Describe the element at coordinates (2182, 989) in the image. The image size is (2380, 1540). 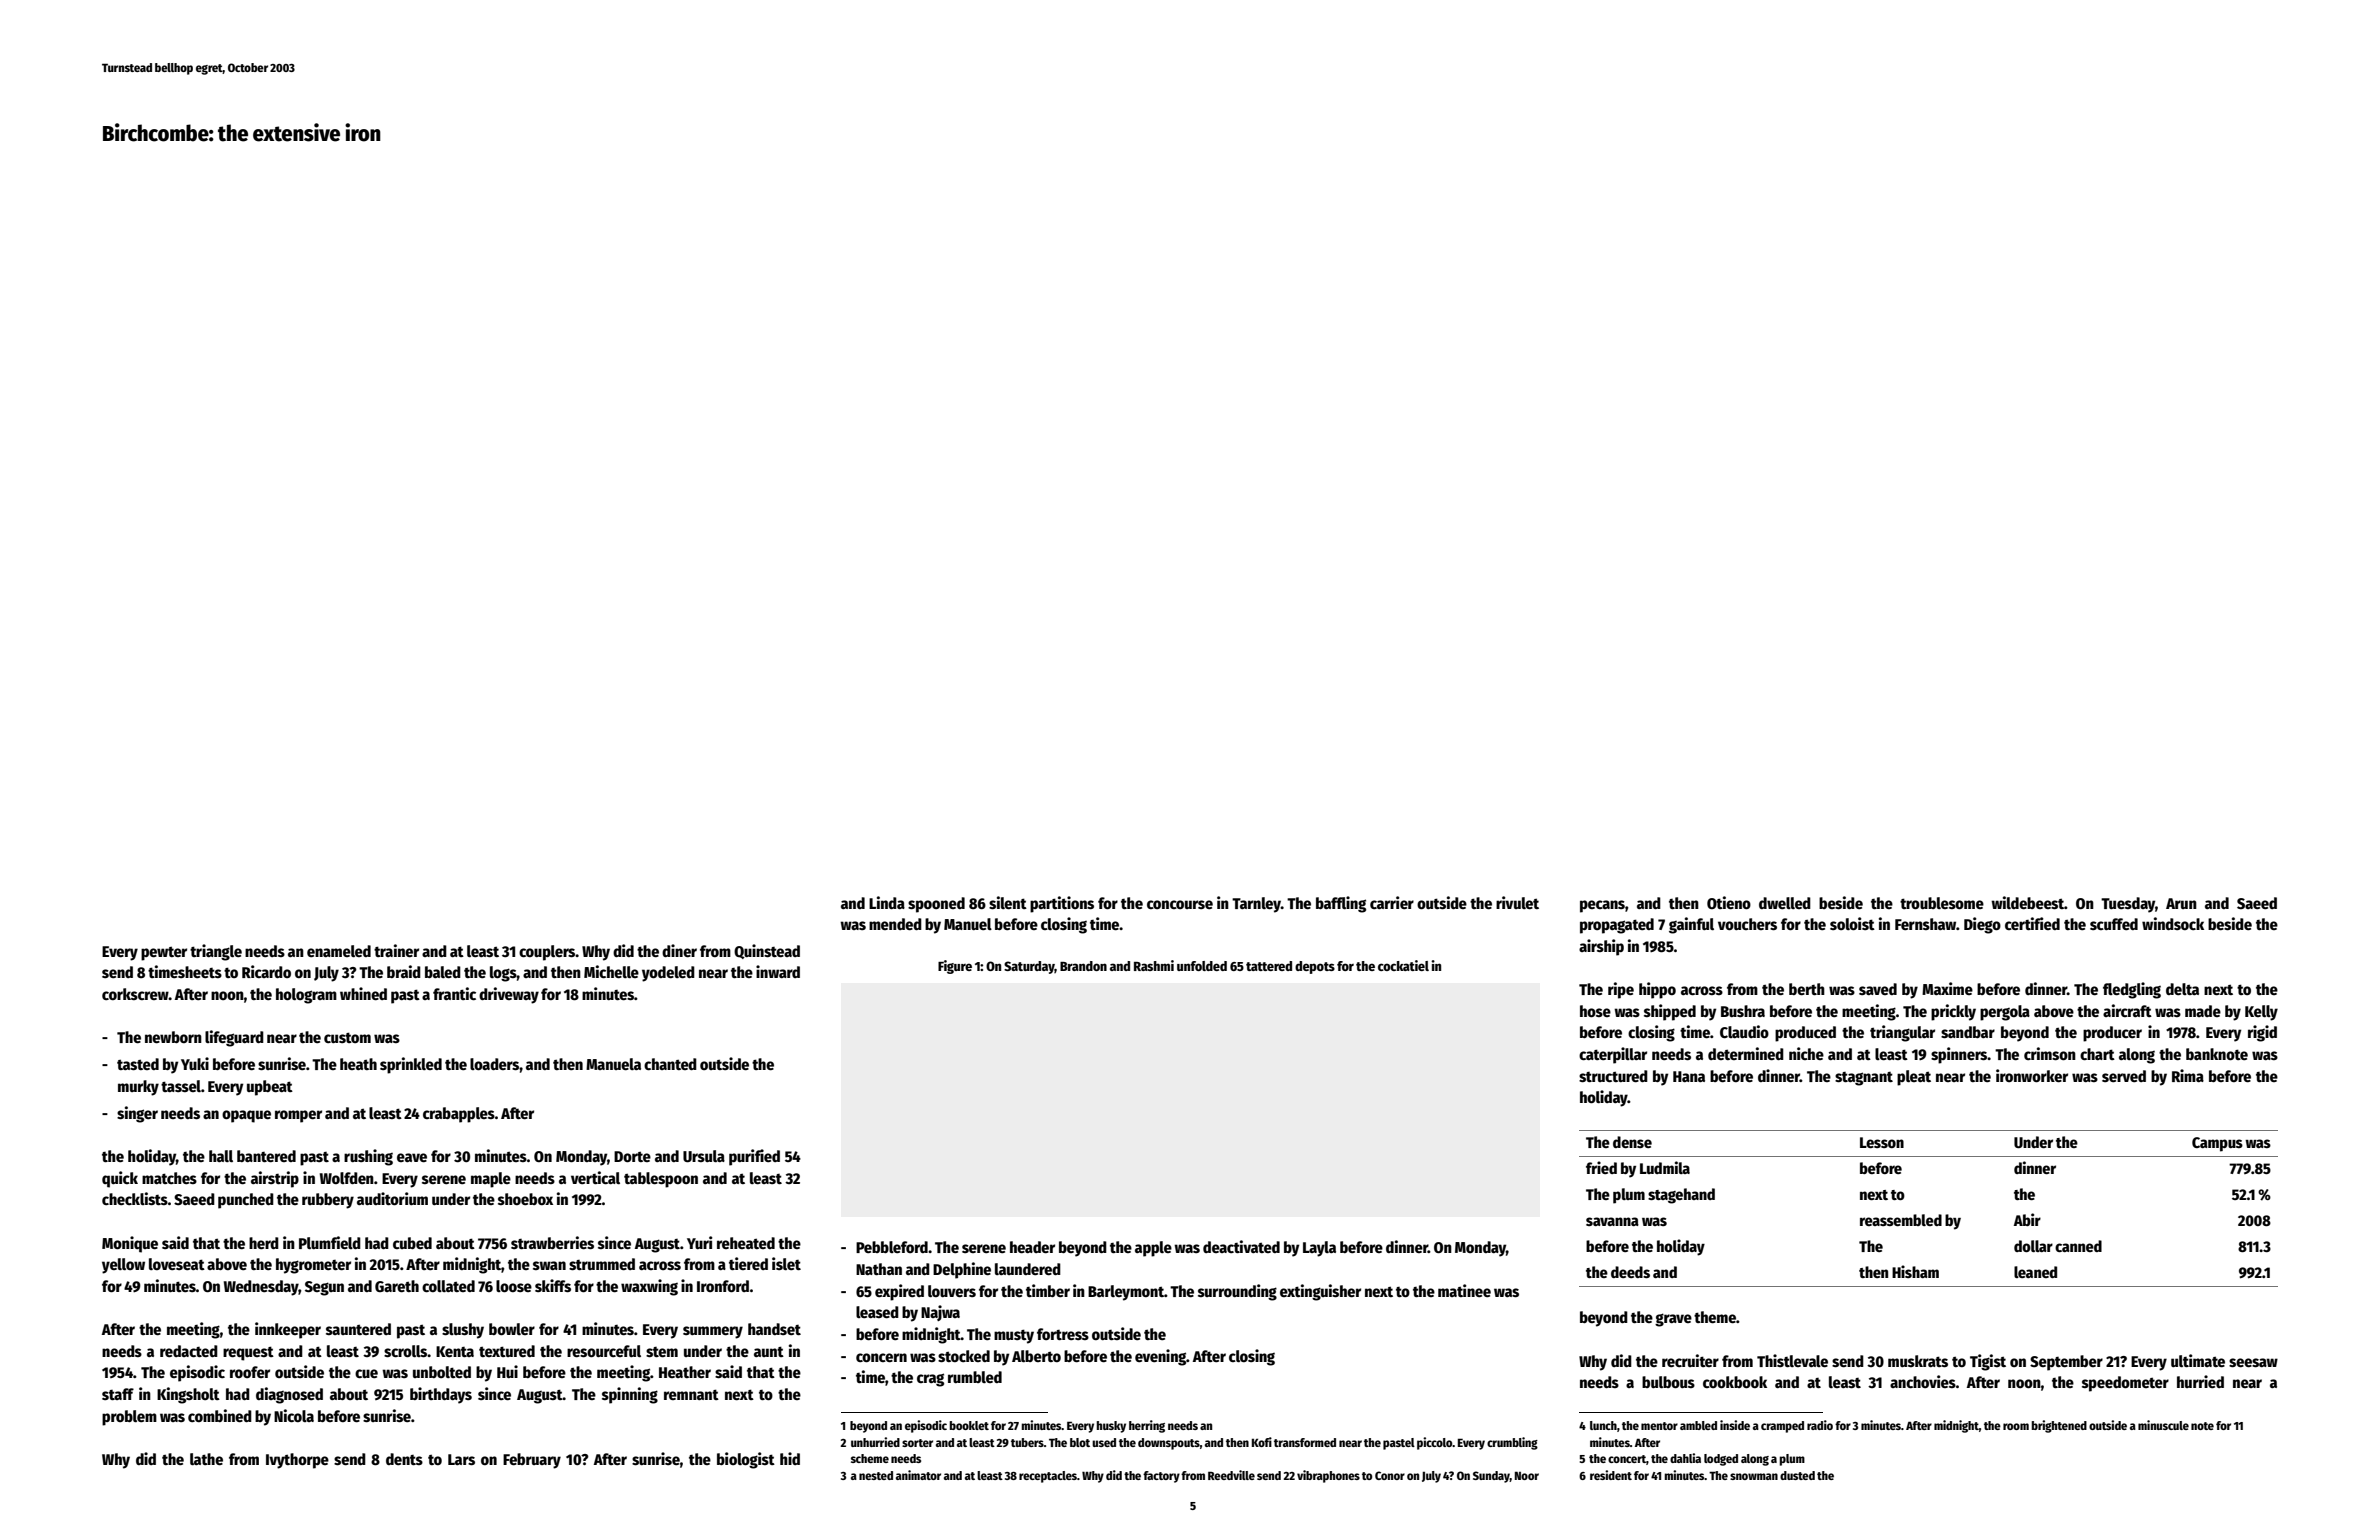
I see `delta` at that location.
